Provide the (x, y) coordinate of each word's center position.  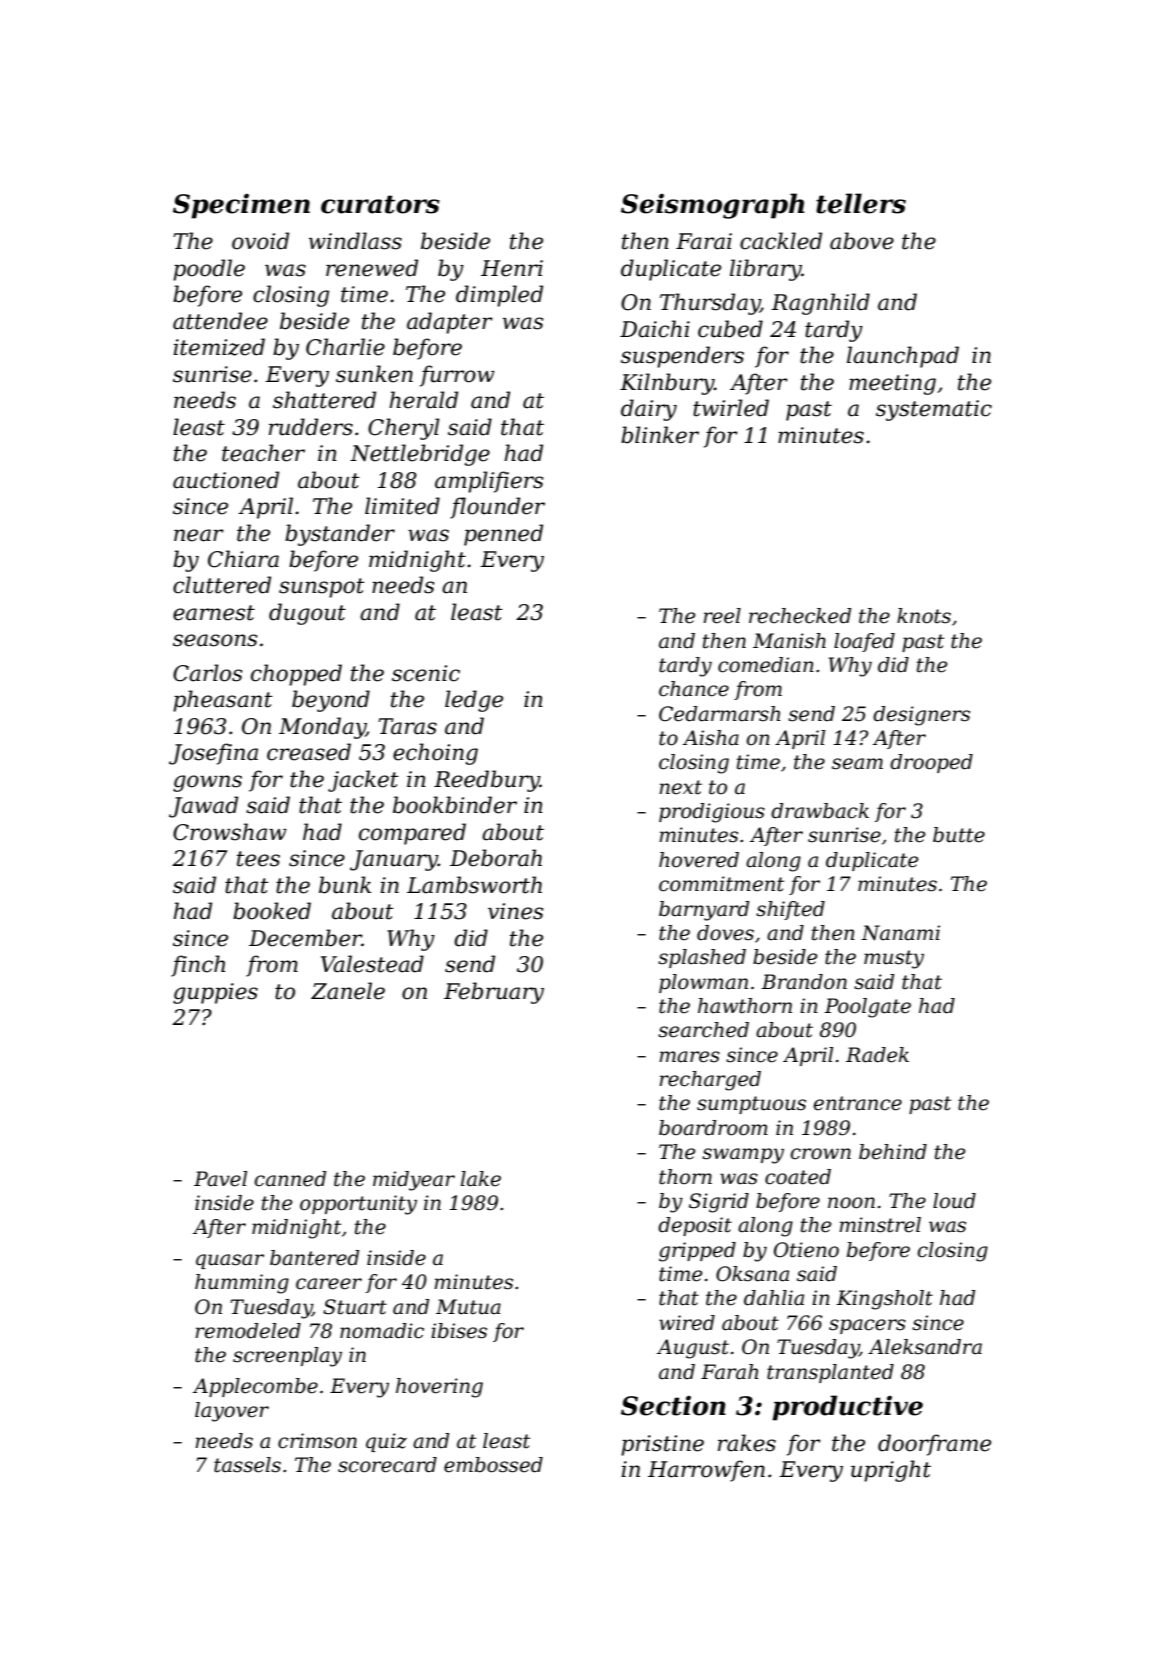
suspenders (682, 357)
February (494, 993)
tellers (861, 203)
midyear (414, 1181)
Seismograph (712, 206)
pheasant (223, 701)
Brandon (804, 982)
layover (232, 1412)
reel (722, 616)
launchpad (903, 357)
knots (924, 616)
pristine (662, 1445)
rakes (747, 1443)
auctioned (226, 480)
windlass (355, 241)
